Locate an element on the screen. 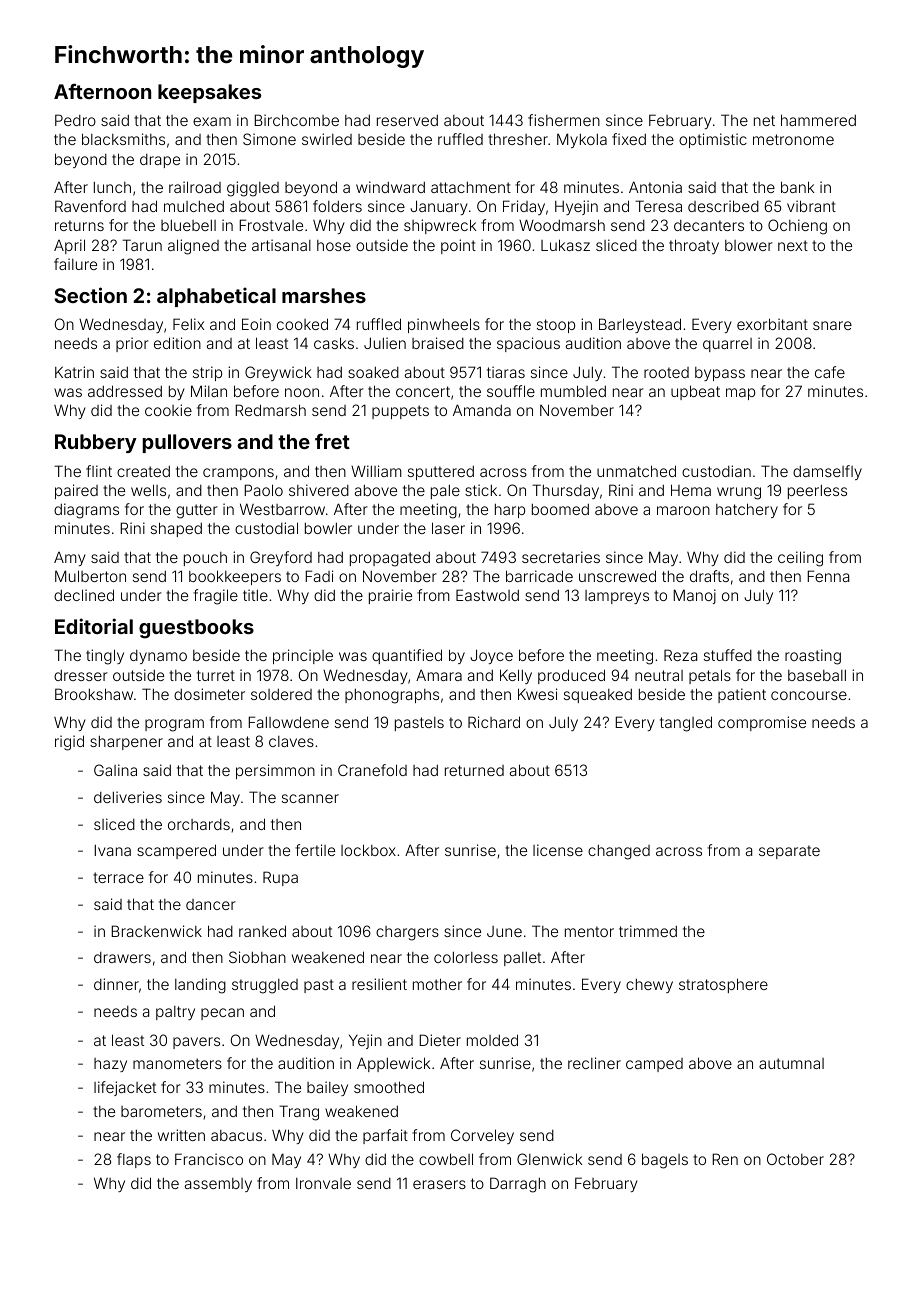  cafe is located at coordinates (830, 372).
